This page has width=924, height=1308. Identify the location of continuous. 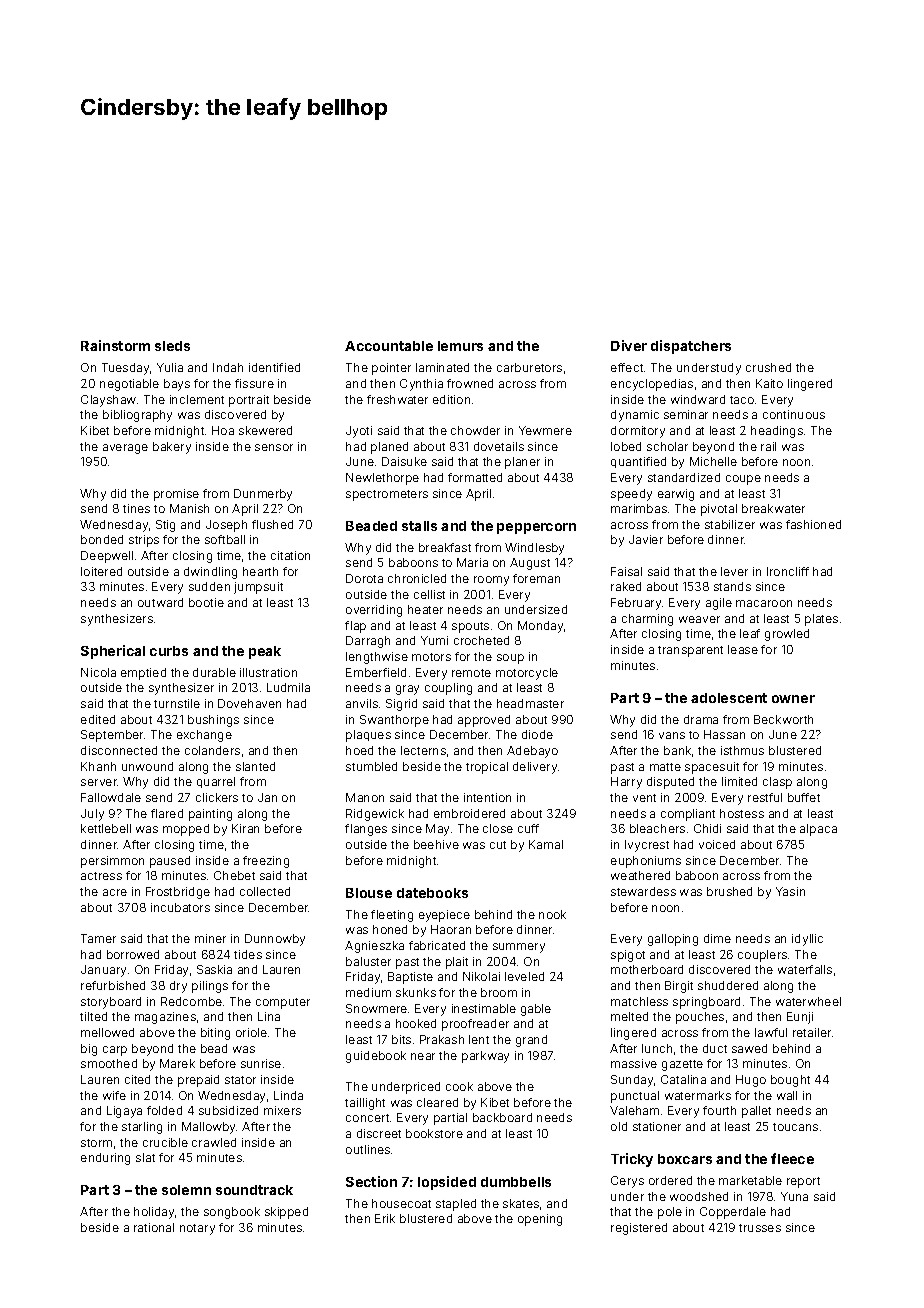
(794, 414).
